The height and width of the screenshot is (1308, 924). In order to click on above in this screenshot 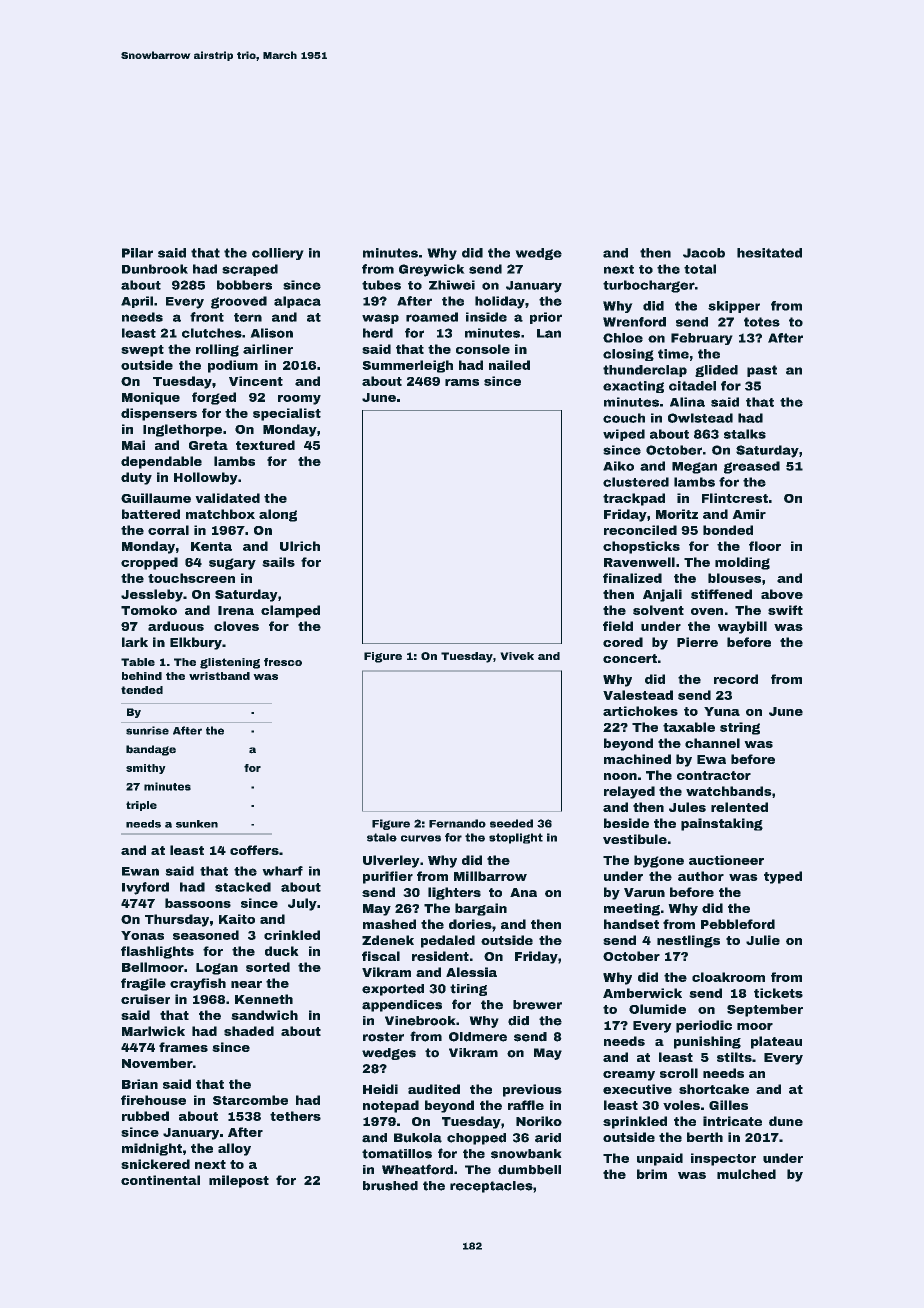, I will do `click(782, 594)`.
